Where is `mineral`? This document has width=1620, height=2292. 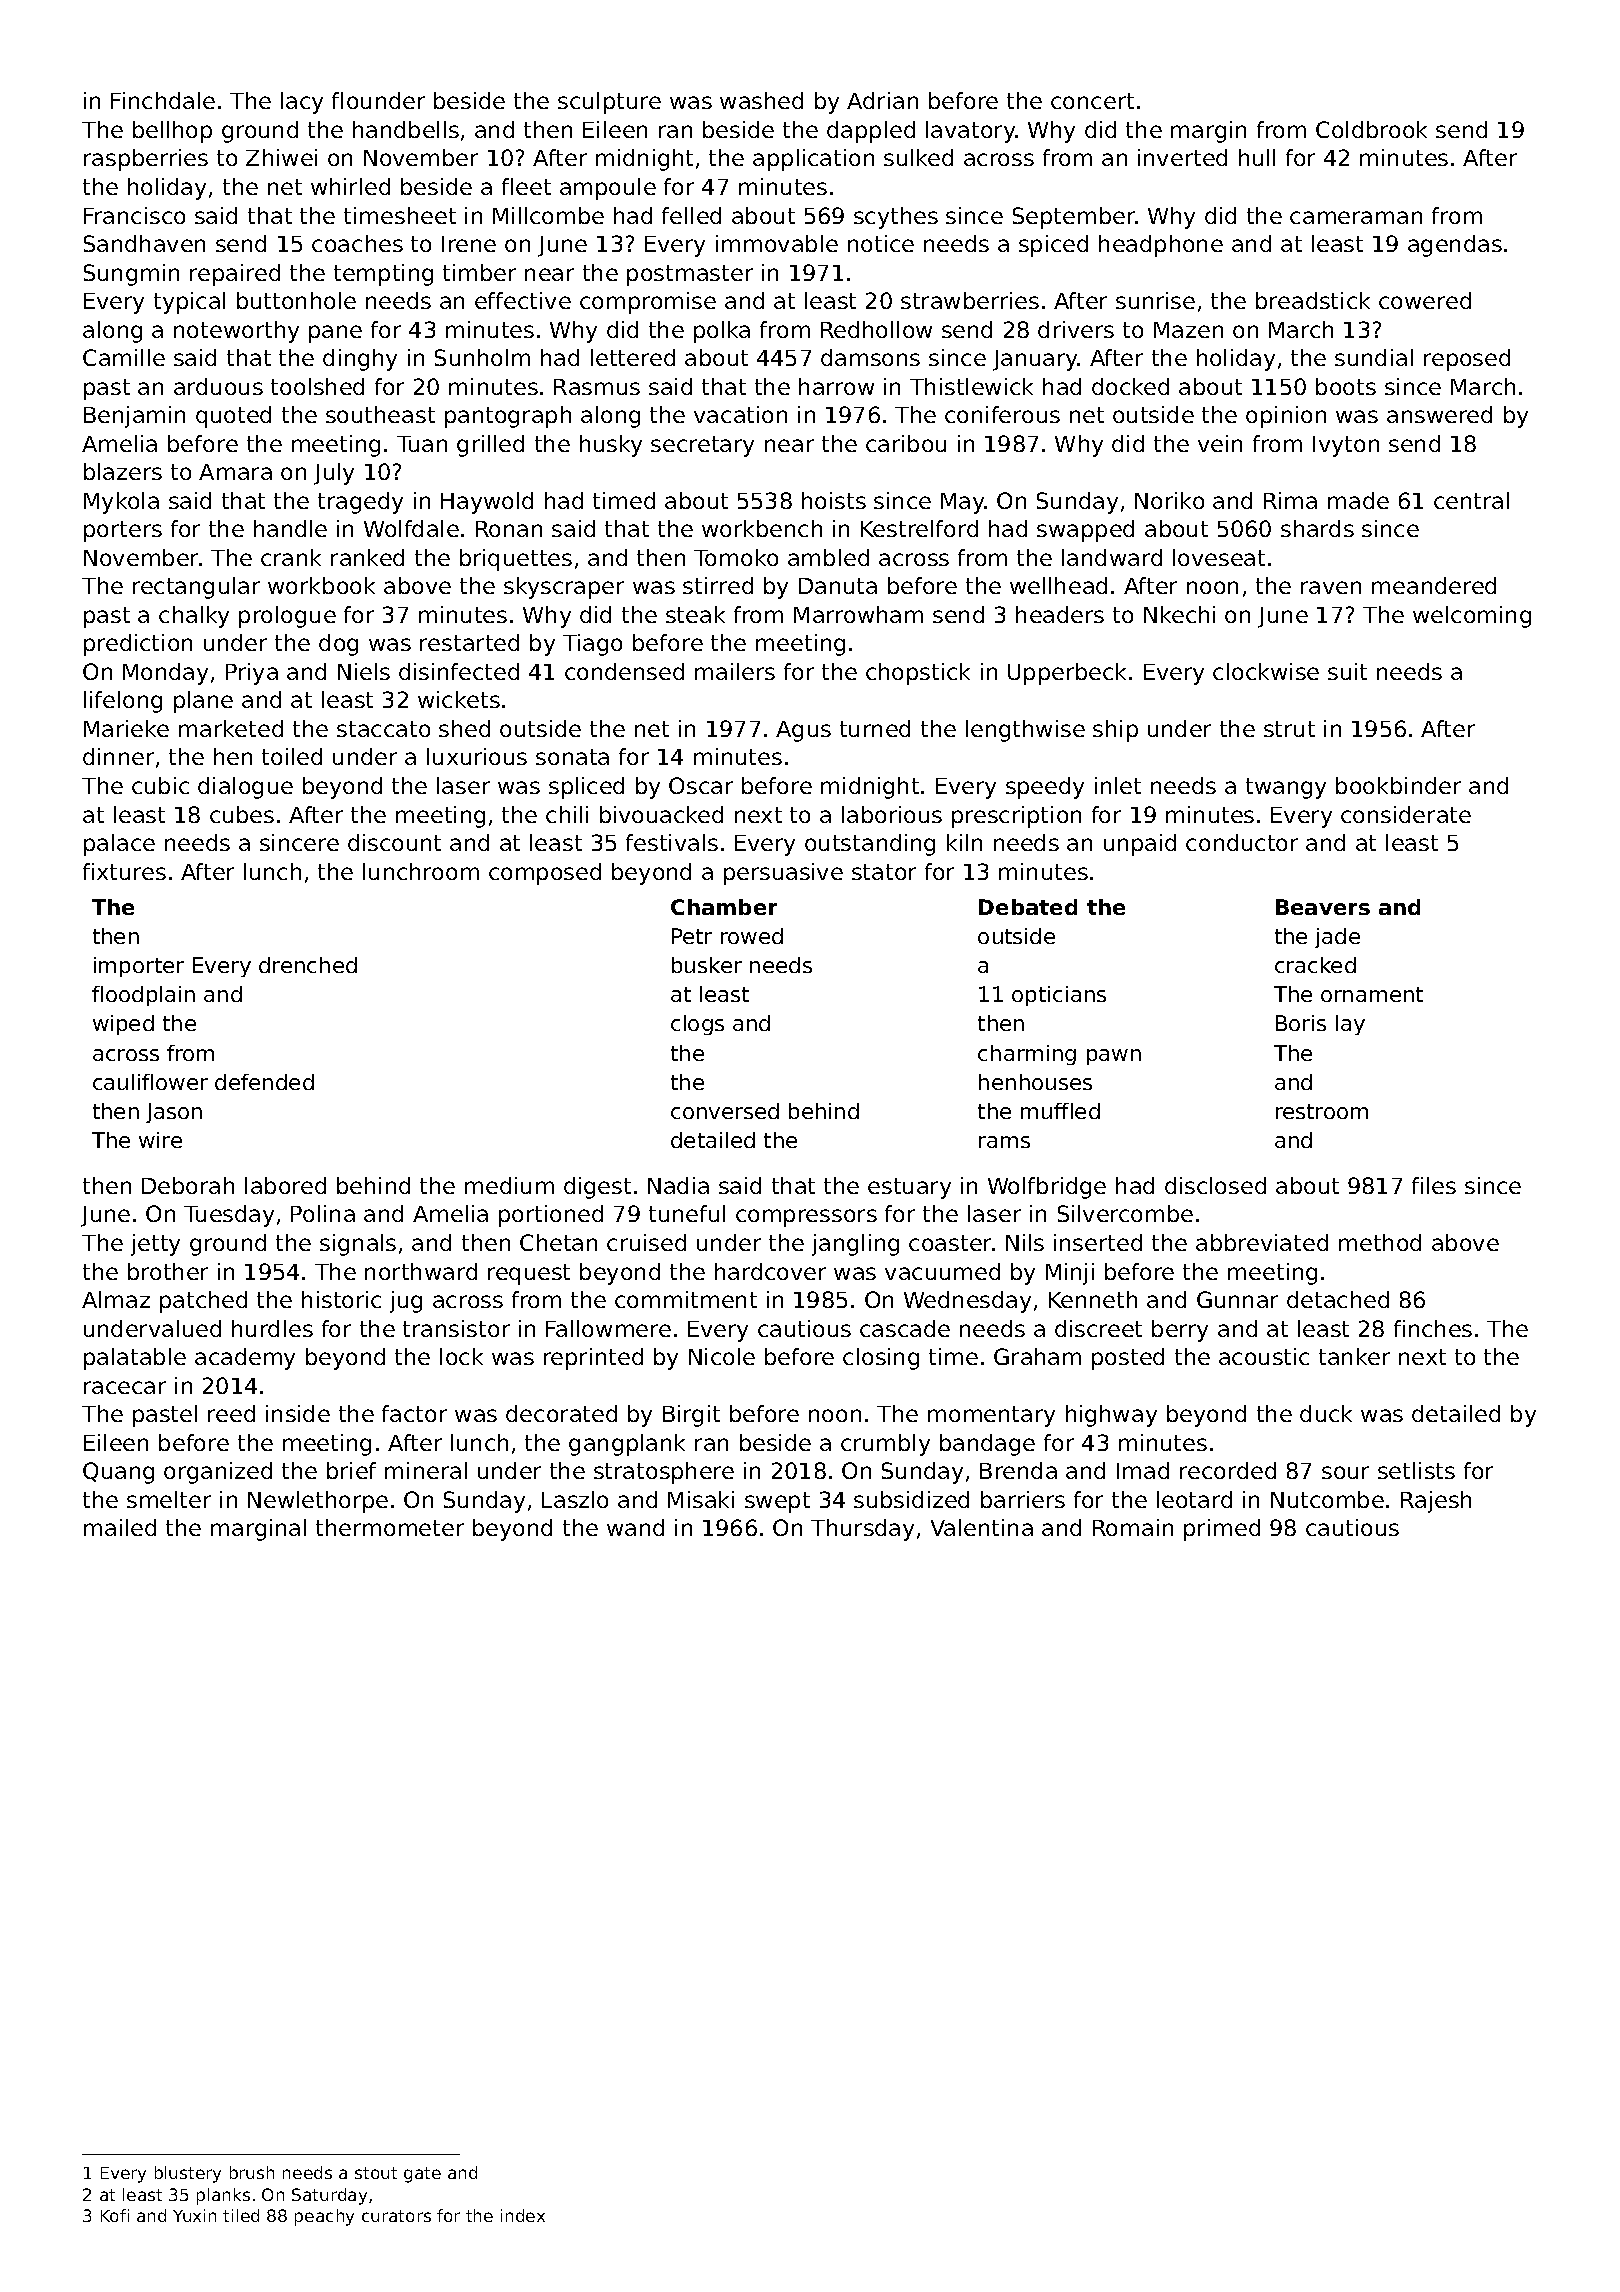
mineral is located at coordinates (426, 1470).
